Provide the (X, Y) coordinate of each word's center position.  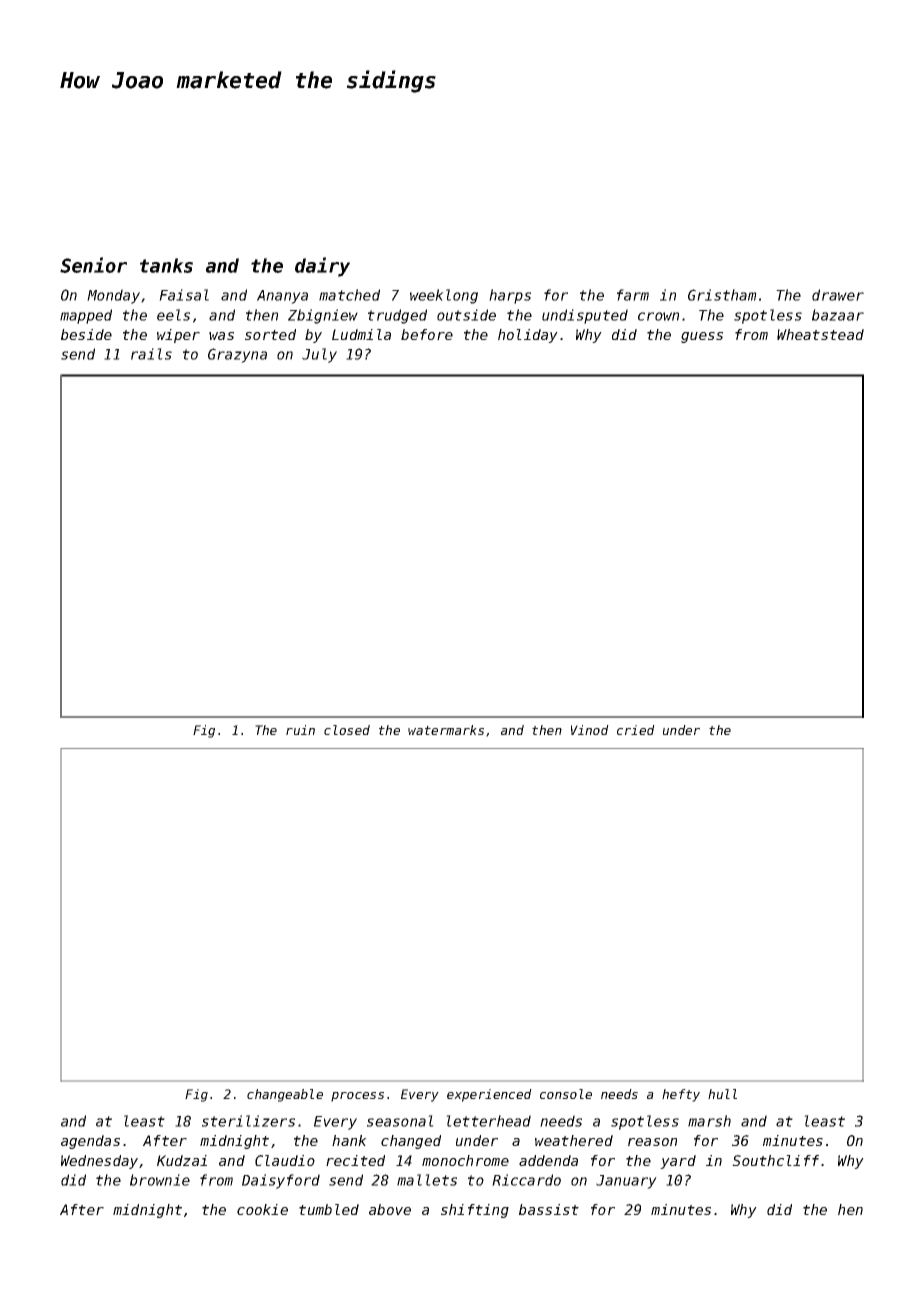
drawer (838, 295)
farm (633, 295)
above (390, 1209)
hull (722, 1094)
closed (347, 730)
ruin (300, 730)
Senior (93, 265)
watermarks (446, 730)
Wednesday (99, 1162)
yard (678, 1162)
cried (636, 730)
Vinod (590, 730)
